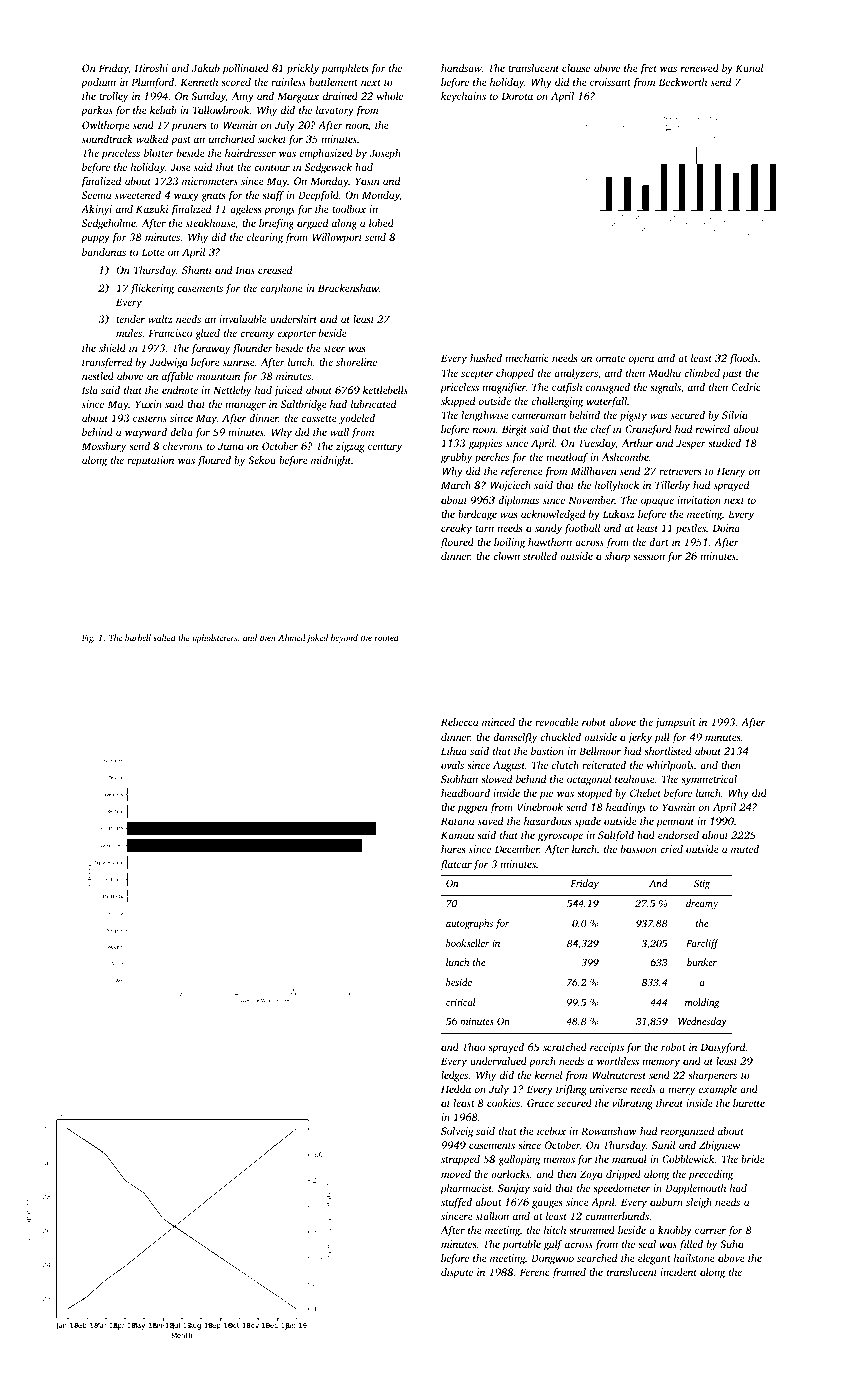  Describe the element at coordinates (387, 637) in the document. I see `rooted` at that location.
